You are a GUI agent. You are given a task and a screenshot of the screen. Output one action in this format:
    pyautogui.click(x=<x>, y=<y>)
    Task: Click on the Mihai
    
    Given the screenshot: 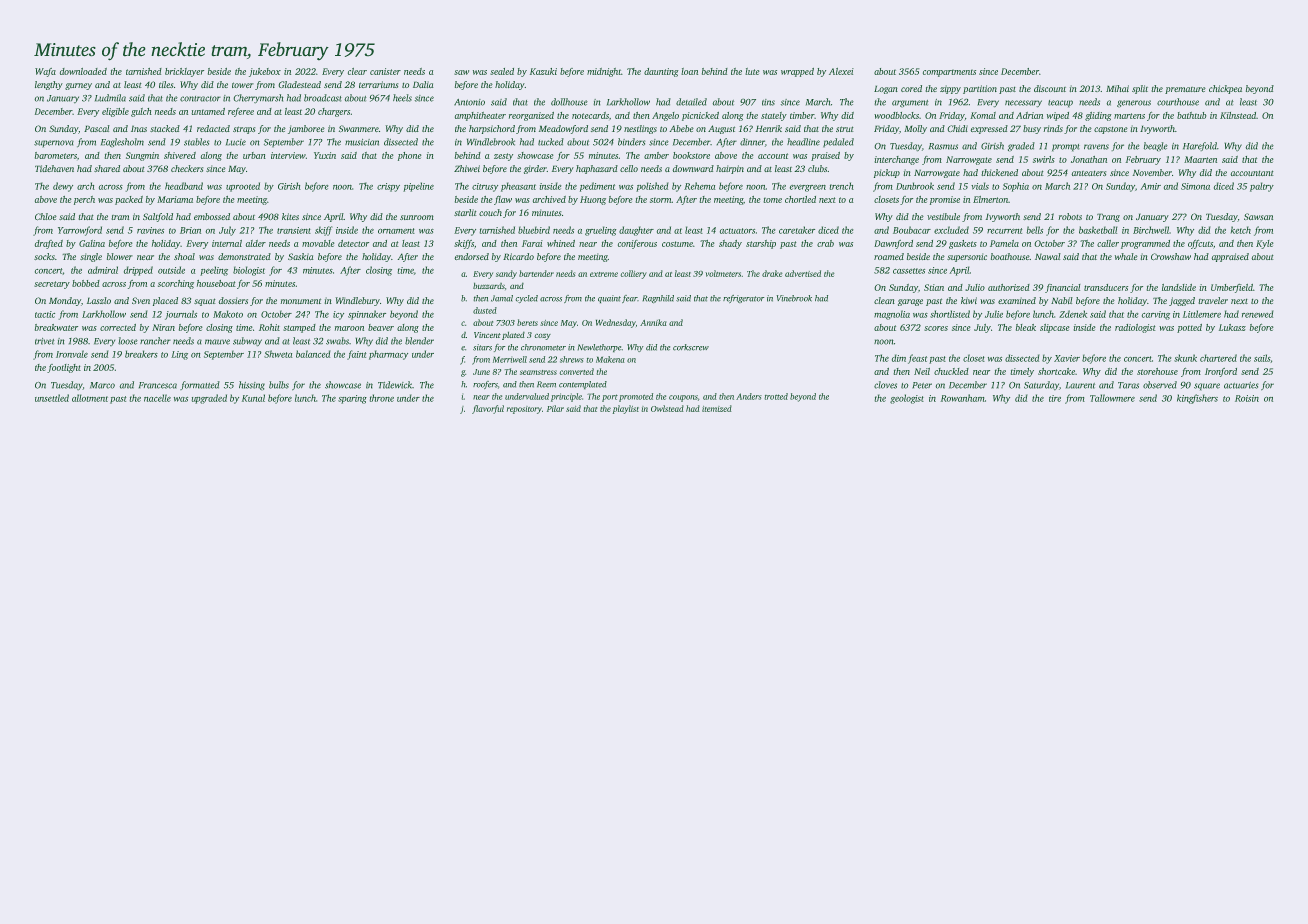 What is the action you would take?
    pyautogui.click(x=1117, y=88)
